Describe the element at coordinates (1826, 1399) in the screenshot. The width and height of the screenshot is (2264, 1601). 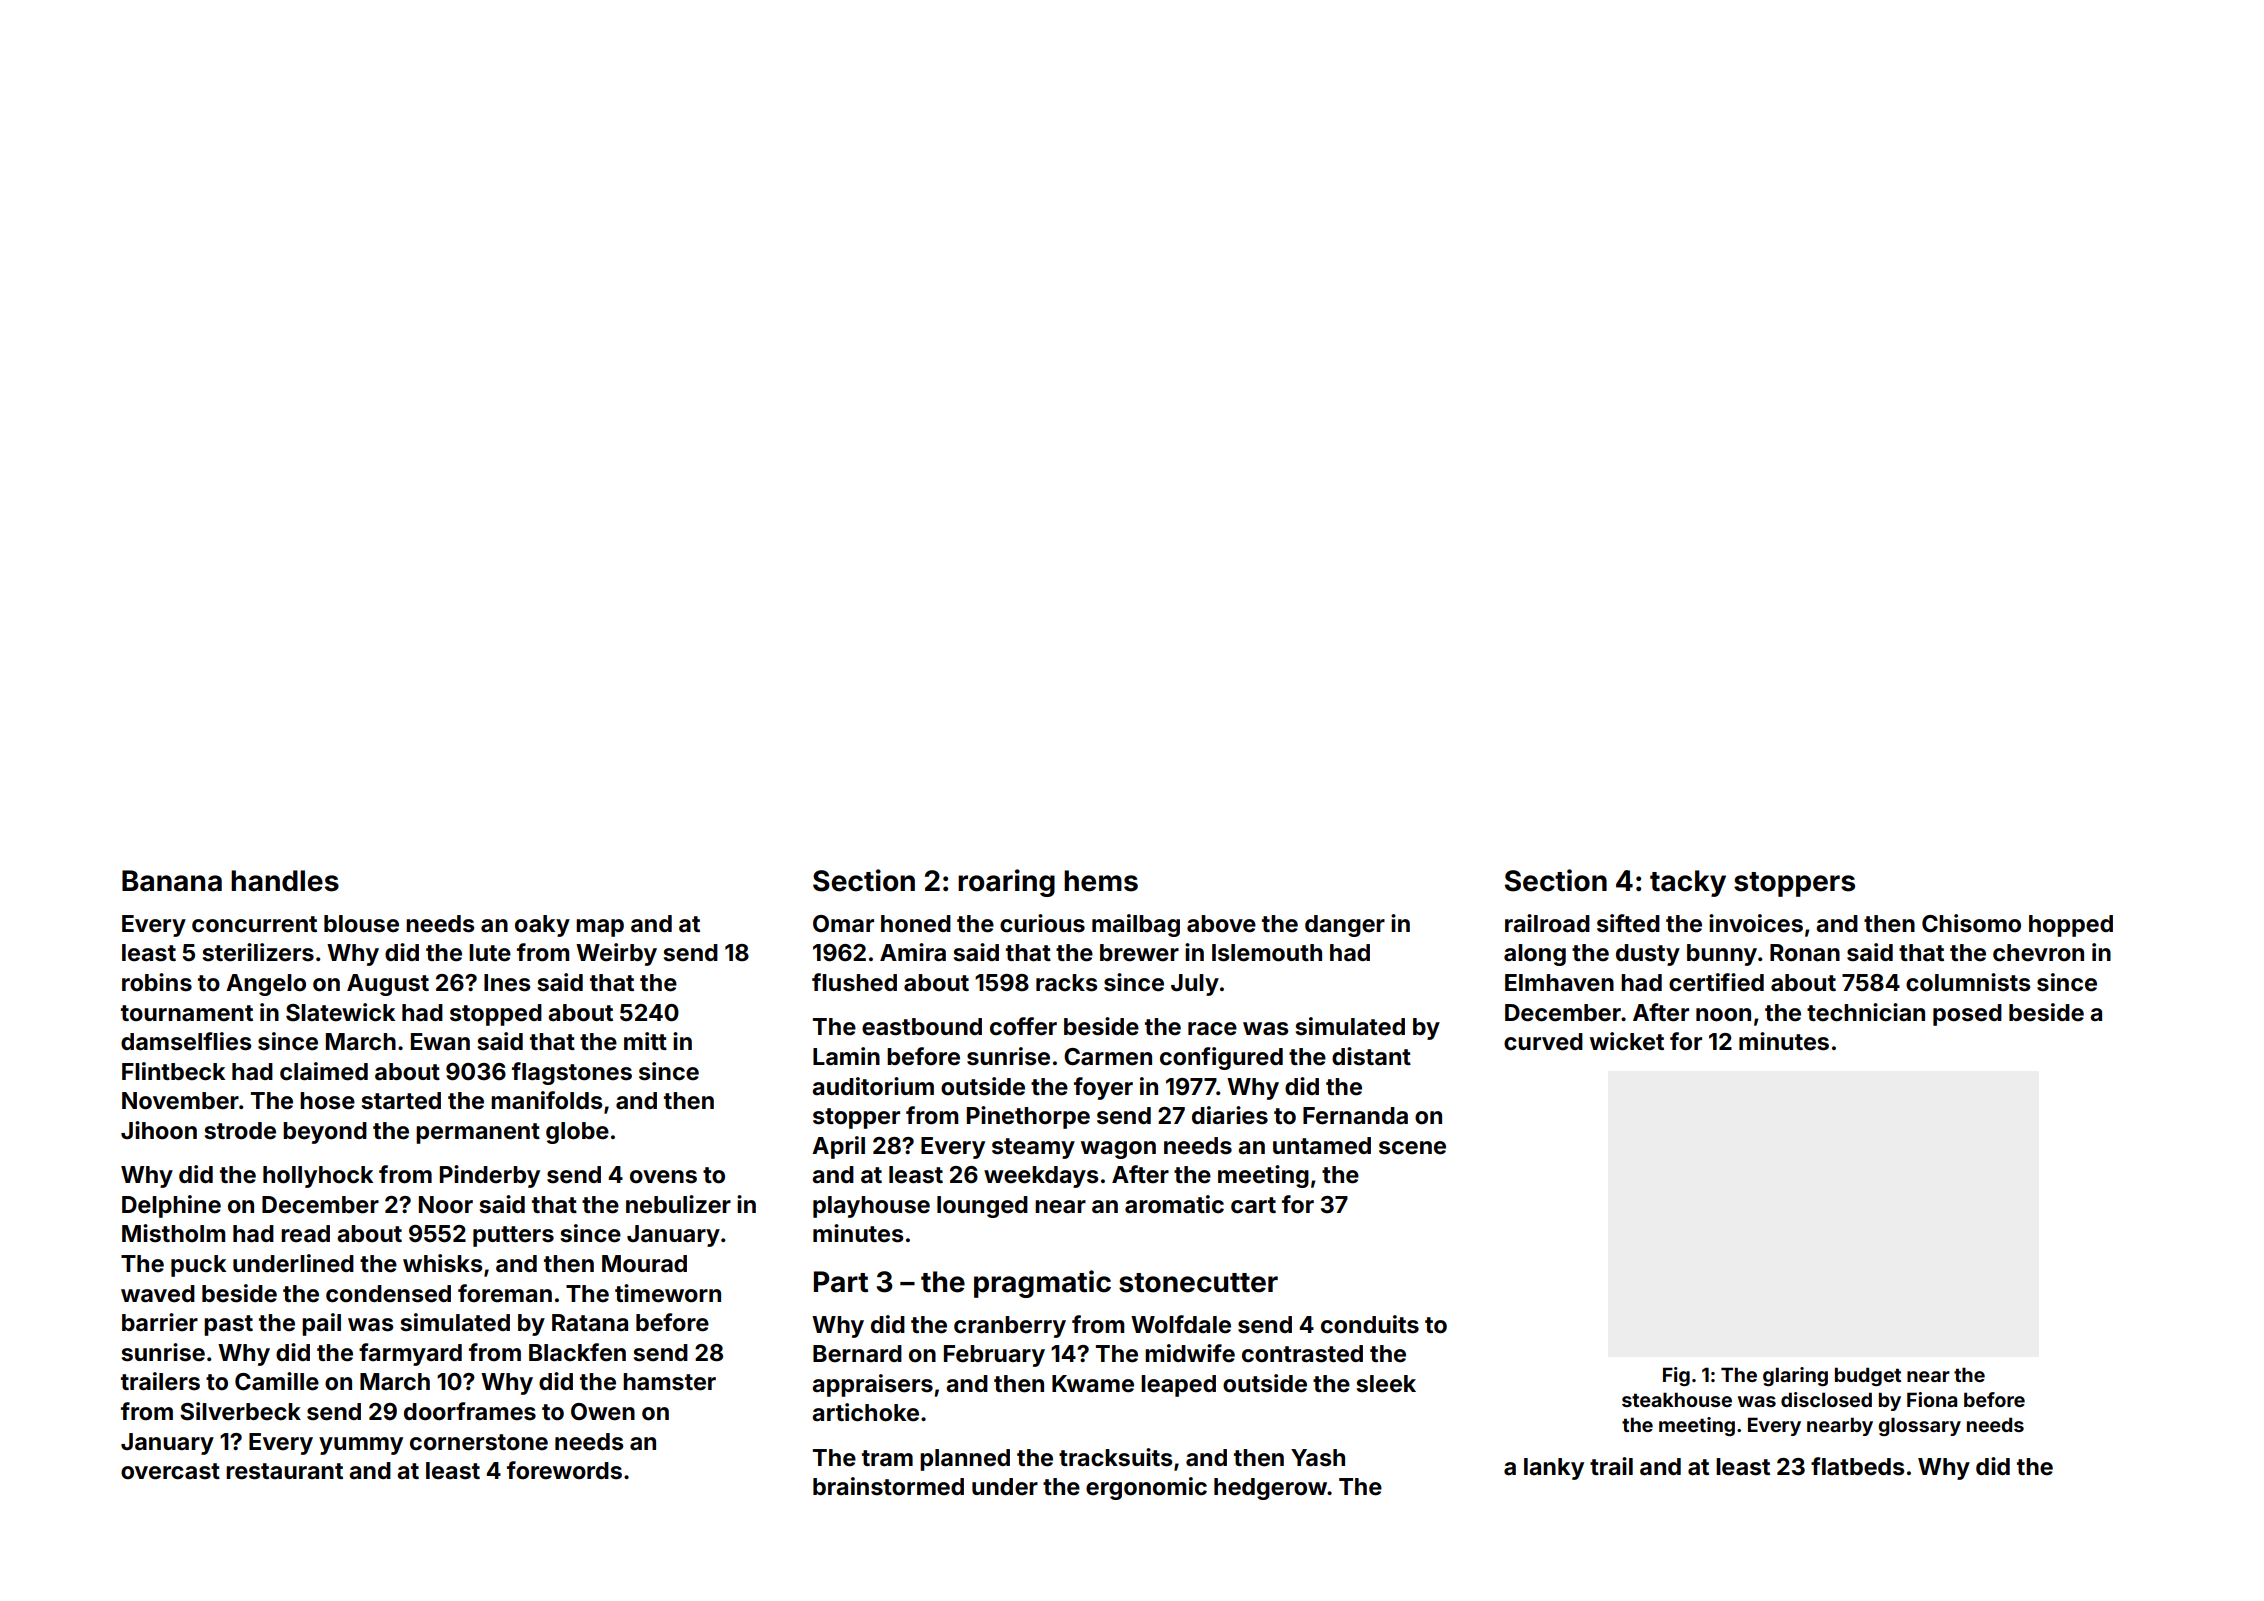
I see `disclosed` at that location.
